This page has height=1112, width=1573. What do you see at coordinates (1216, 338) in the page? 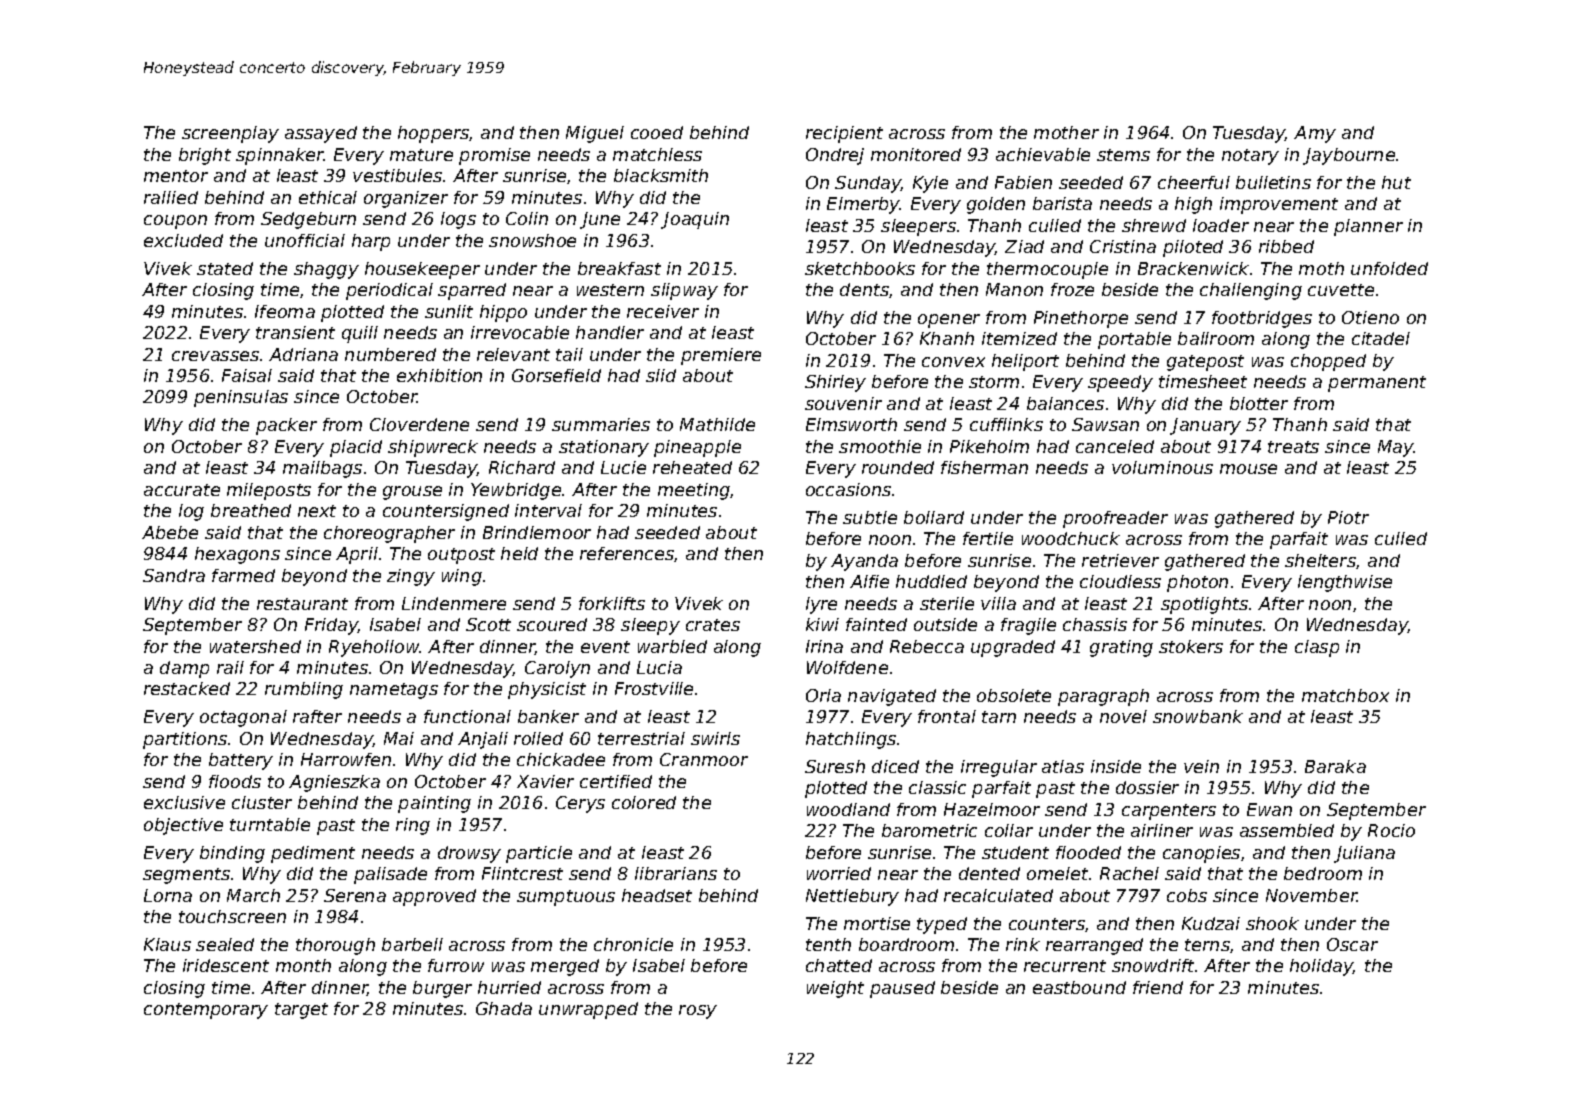
I see `ballroom` at bounding box center [1216, 338].
